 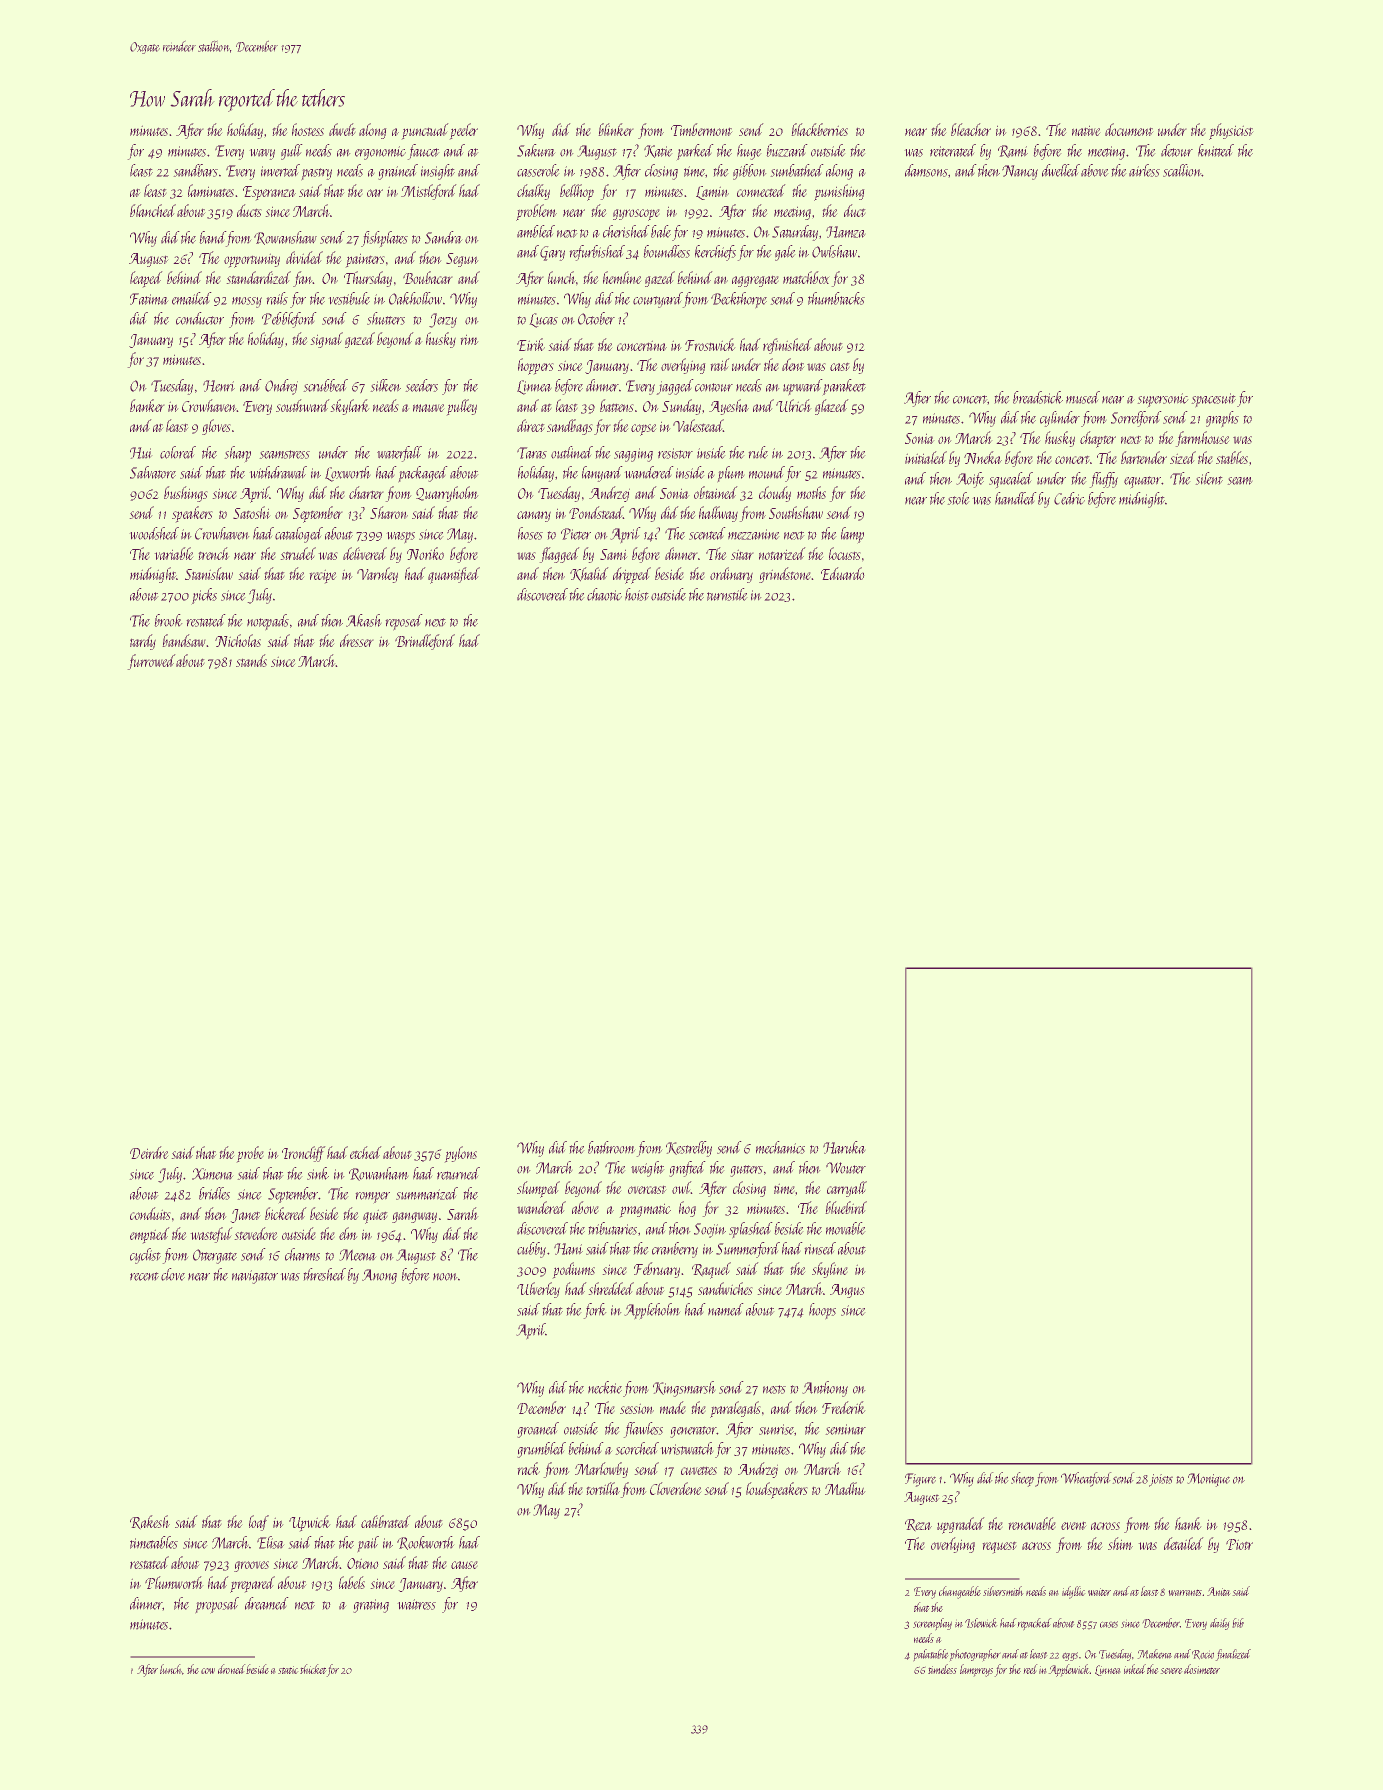 What do you see at coordinates (577, 192) in the screenshot?
I see `bellhop` at bounding box center [577, 192].
